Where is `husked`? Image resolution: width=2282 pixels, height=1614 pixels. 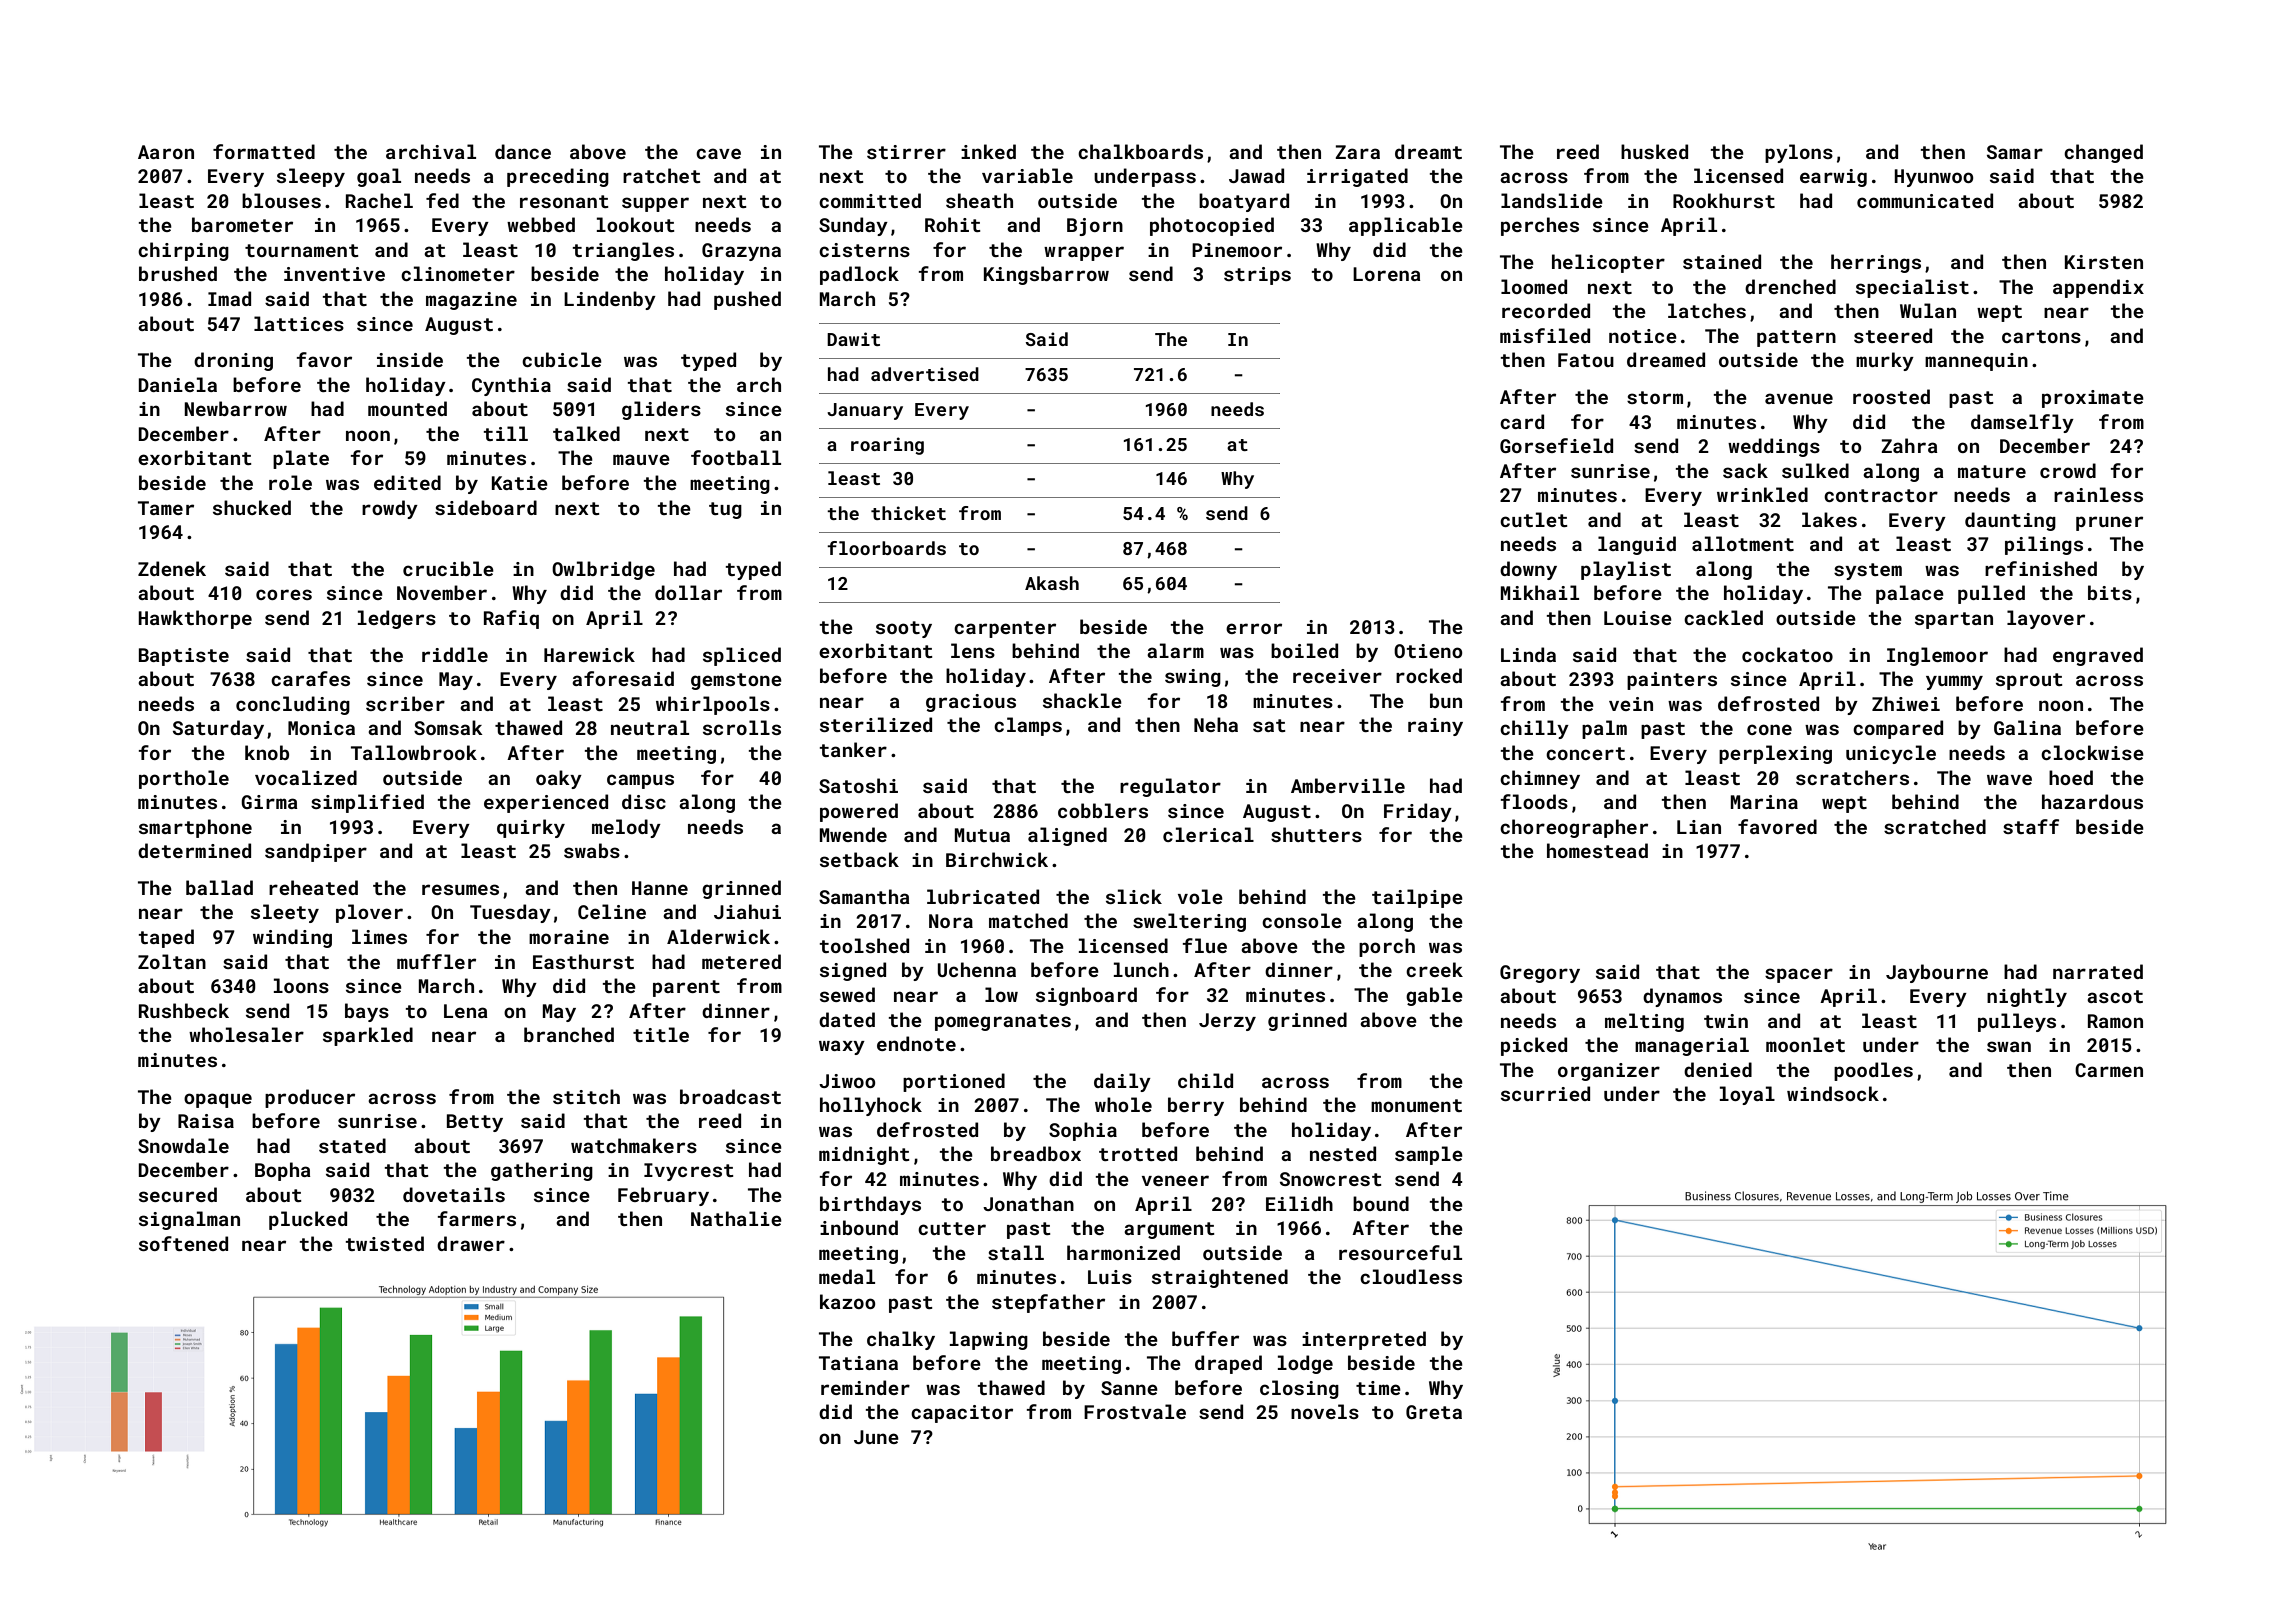
husked is located at coordinates (1654, 151).
